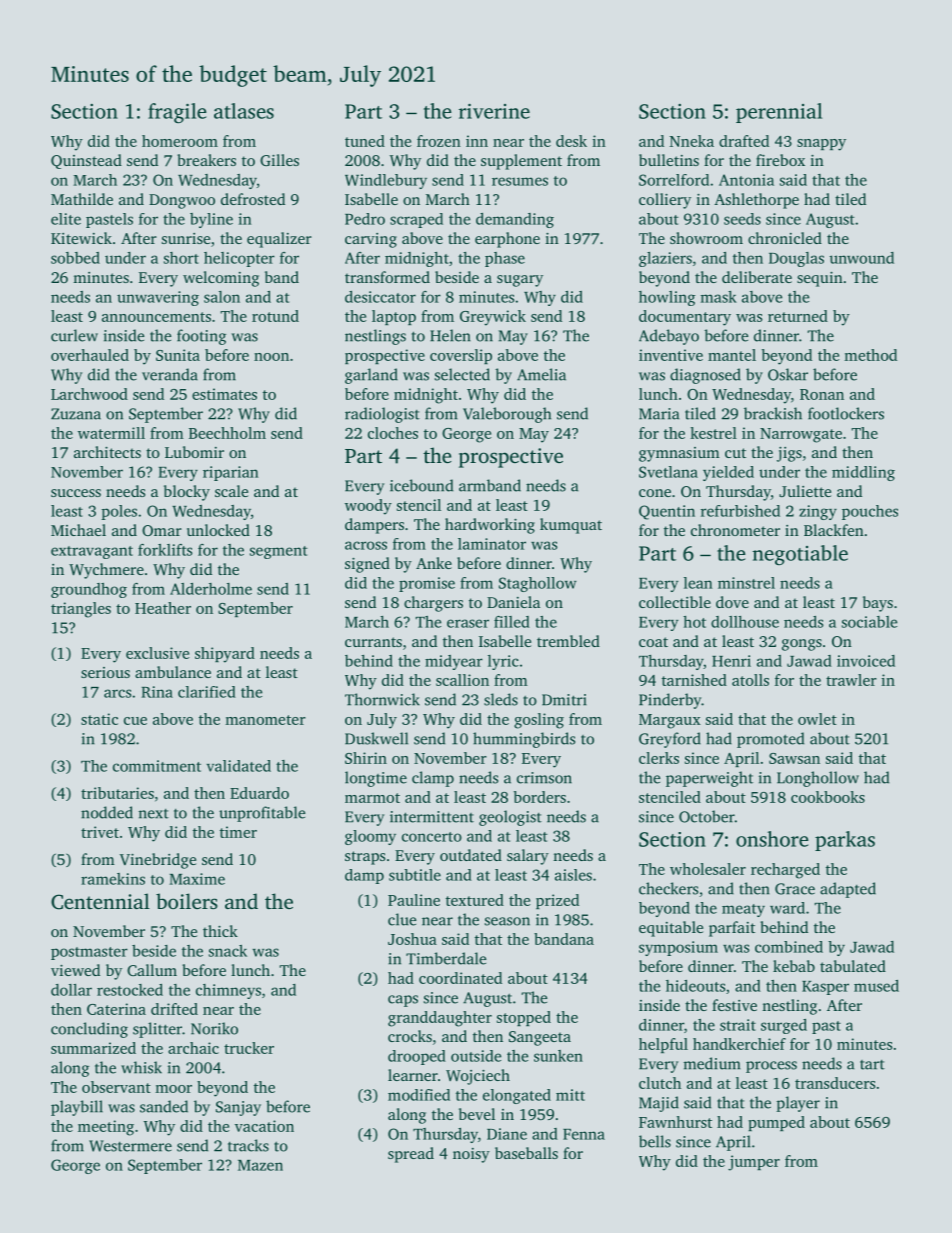 This screenshot has width=952, height=1233. What do you see at coordinates (174, 1009) in the screenshot?
I see `drifted` at bounding box center [174, 1009].
